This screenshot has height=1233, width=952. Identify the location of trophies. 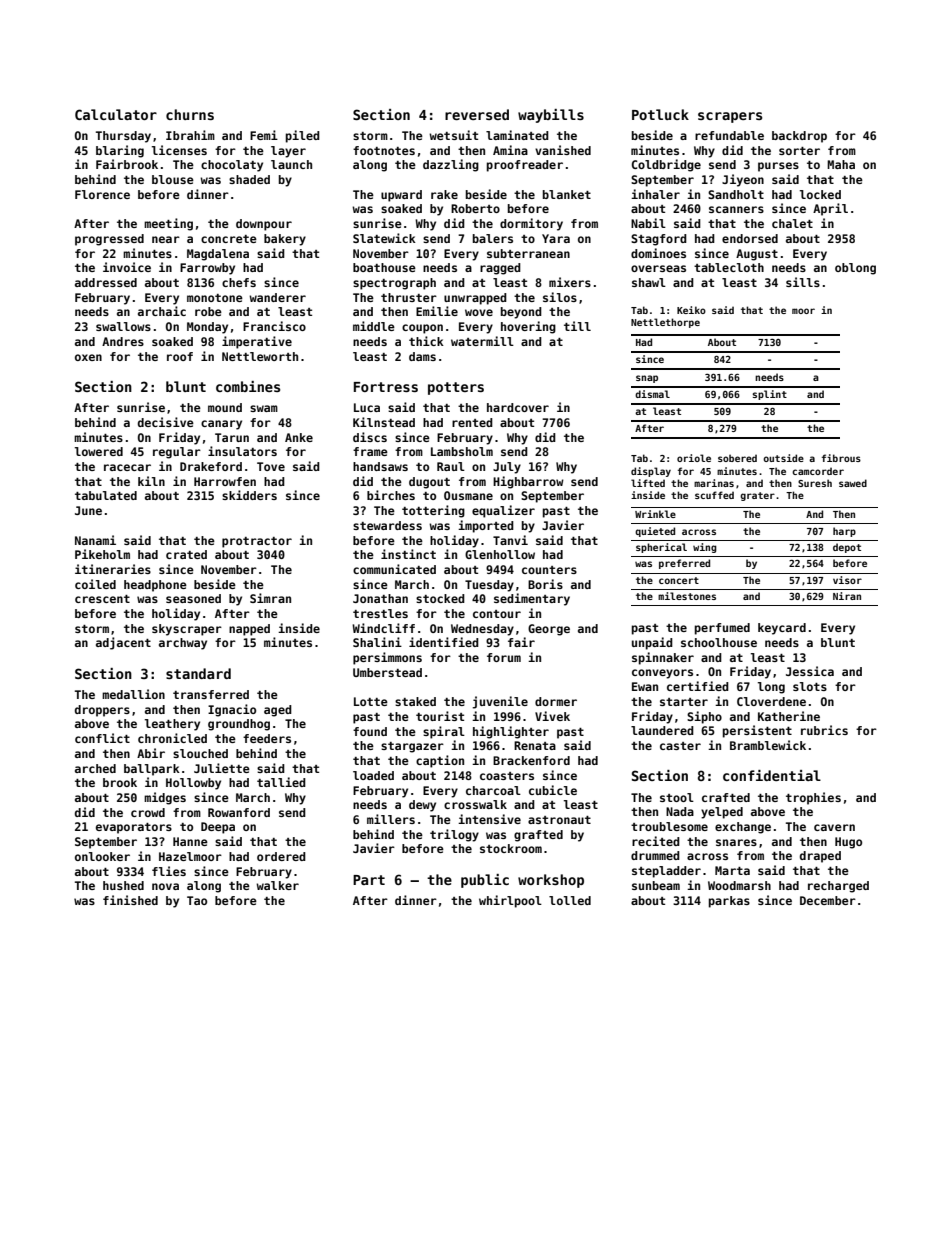
(813, 798).
